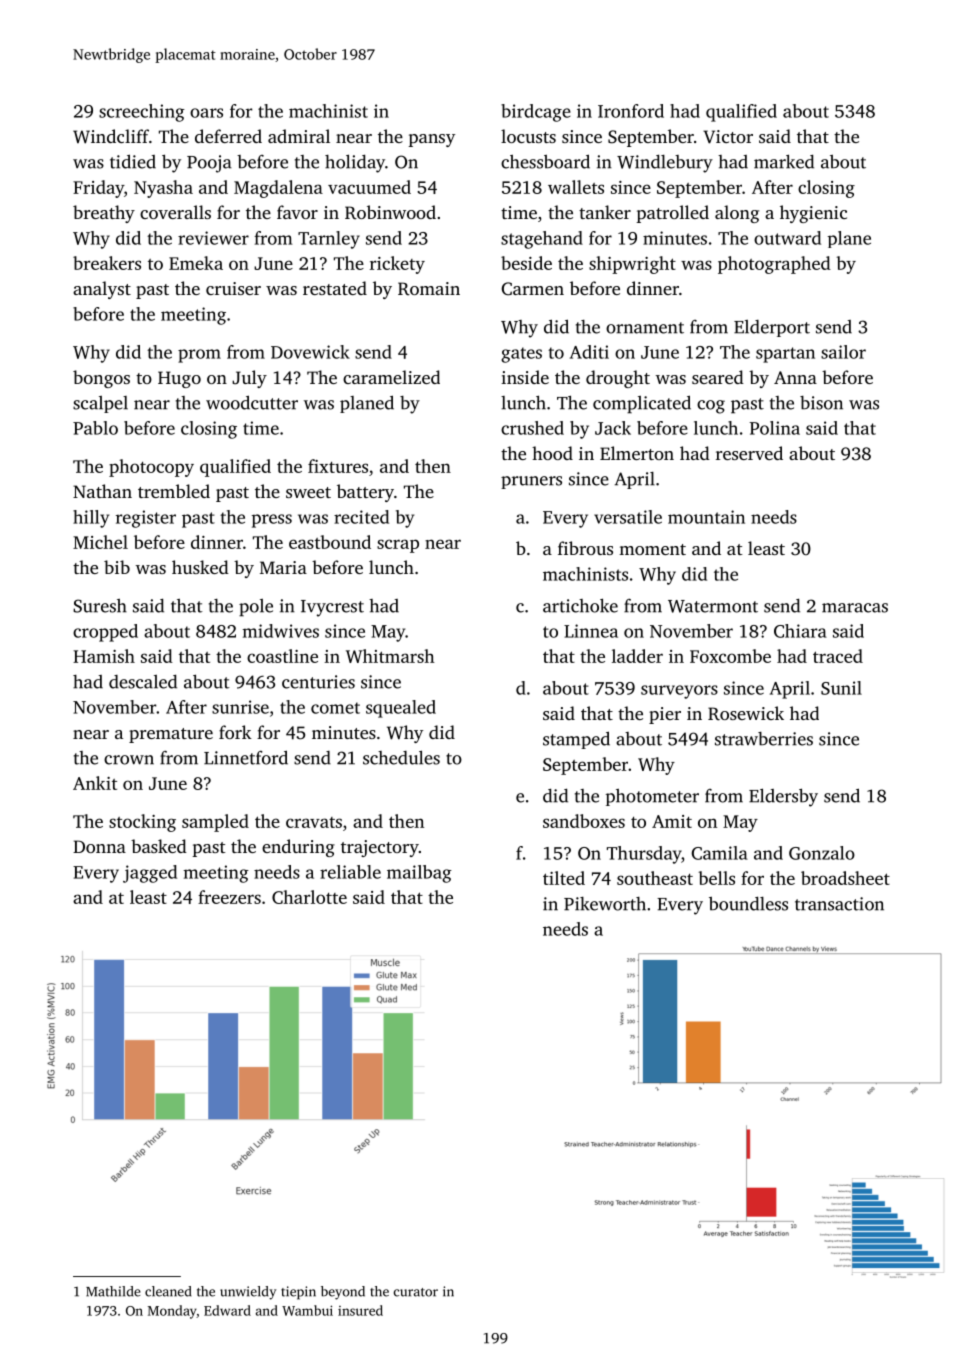  What do you see at coordinates (748, 904) in the page?
I see `boundless` at bounding box center [748, 904].
